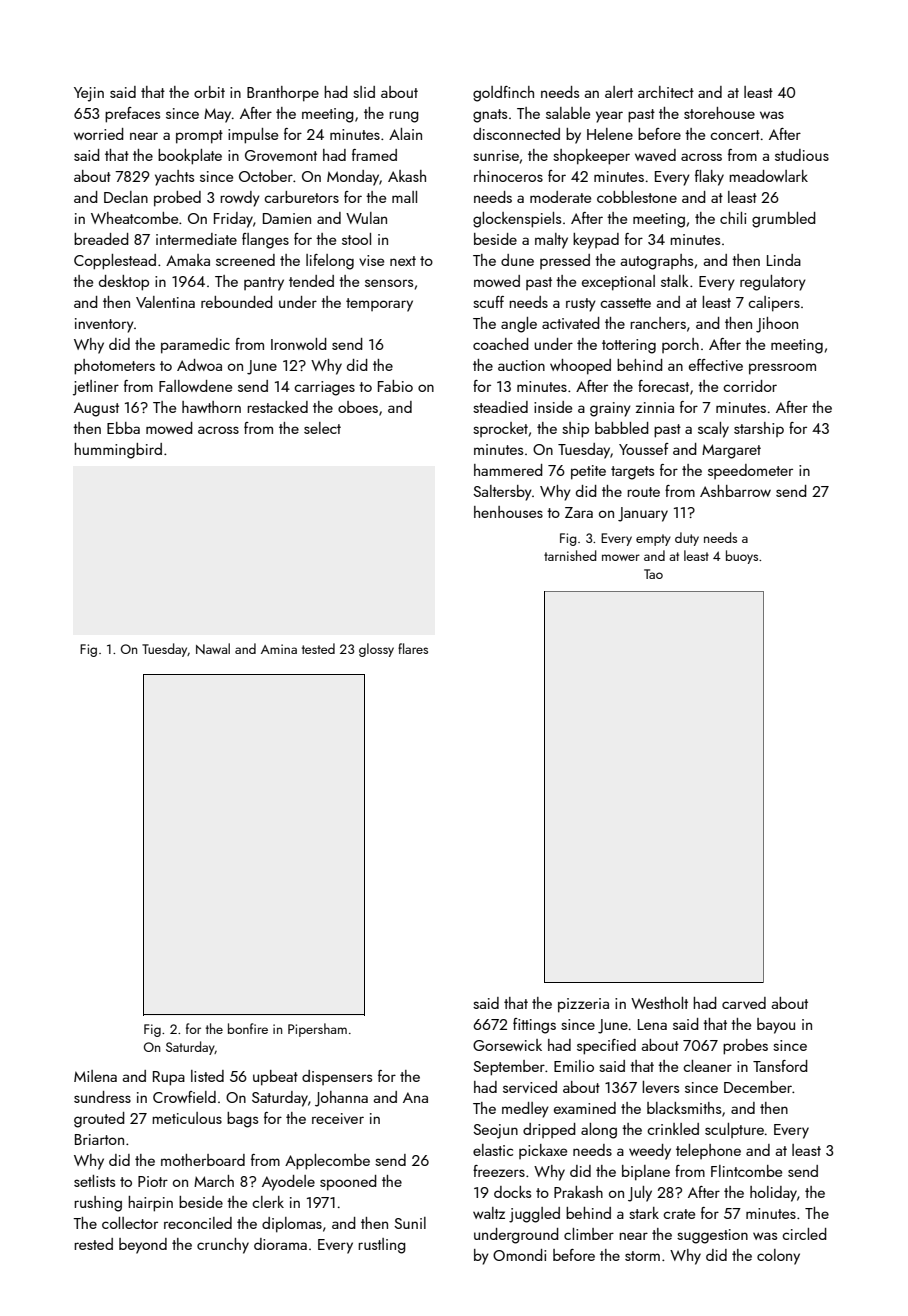  I want to click on tarnished, so click(570, 555).
